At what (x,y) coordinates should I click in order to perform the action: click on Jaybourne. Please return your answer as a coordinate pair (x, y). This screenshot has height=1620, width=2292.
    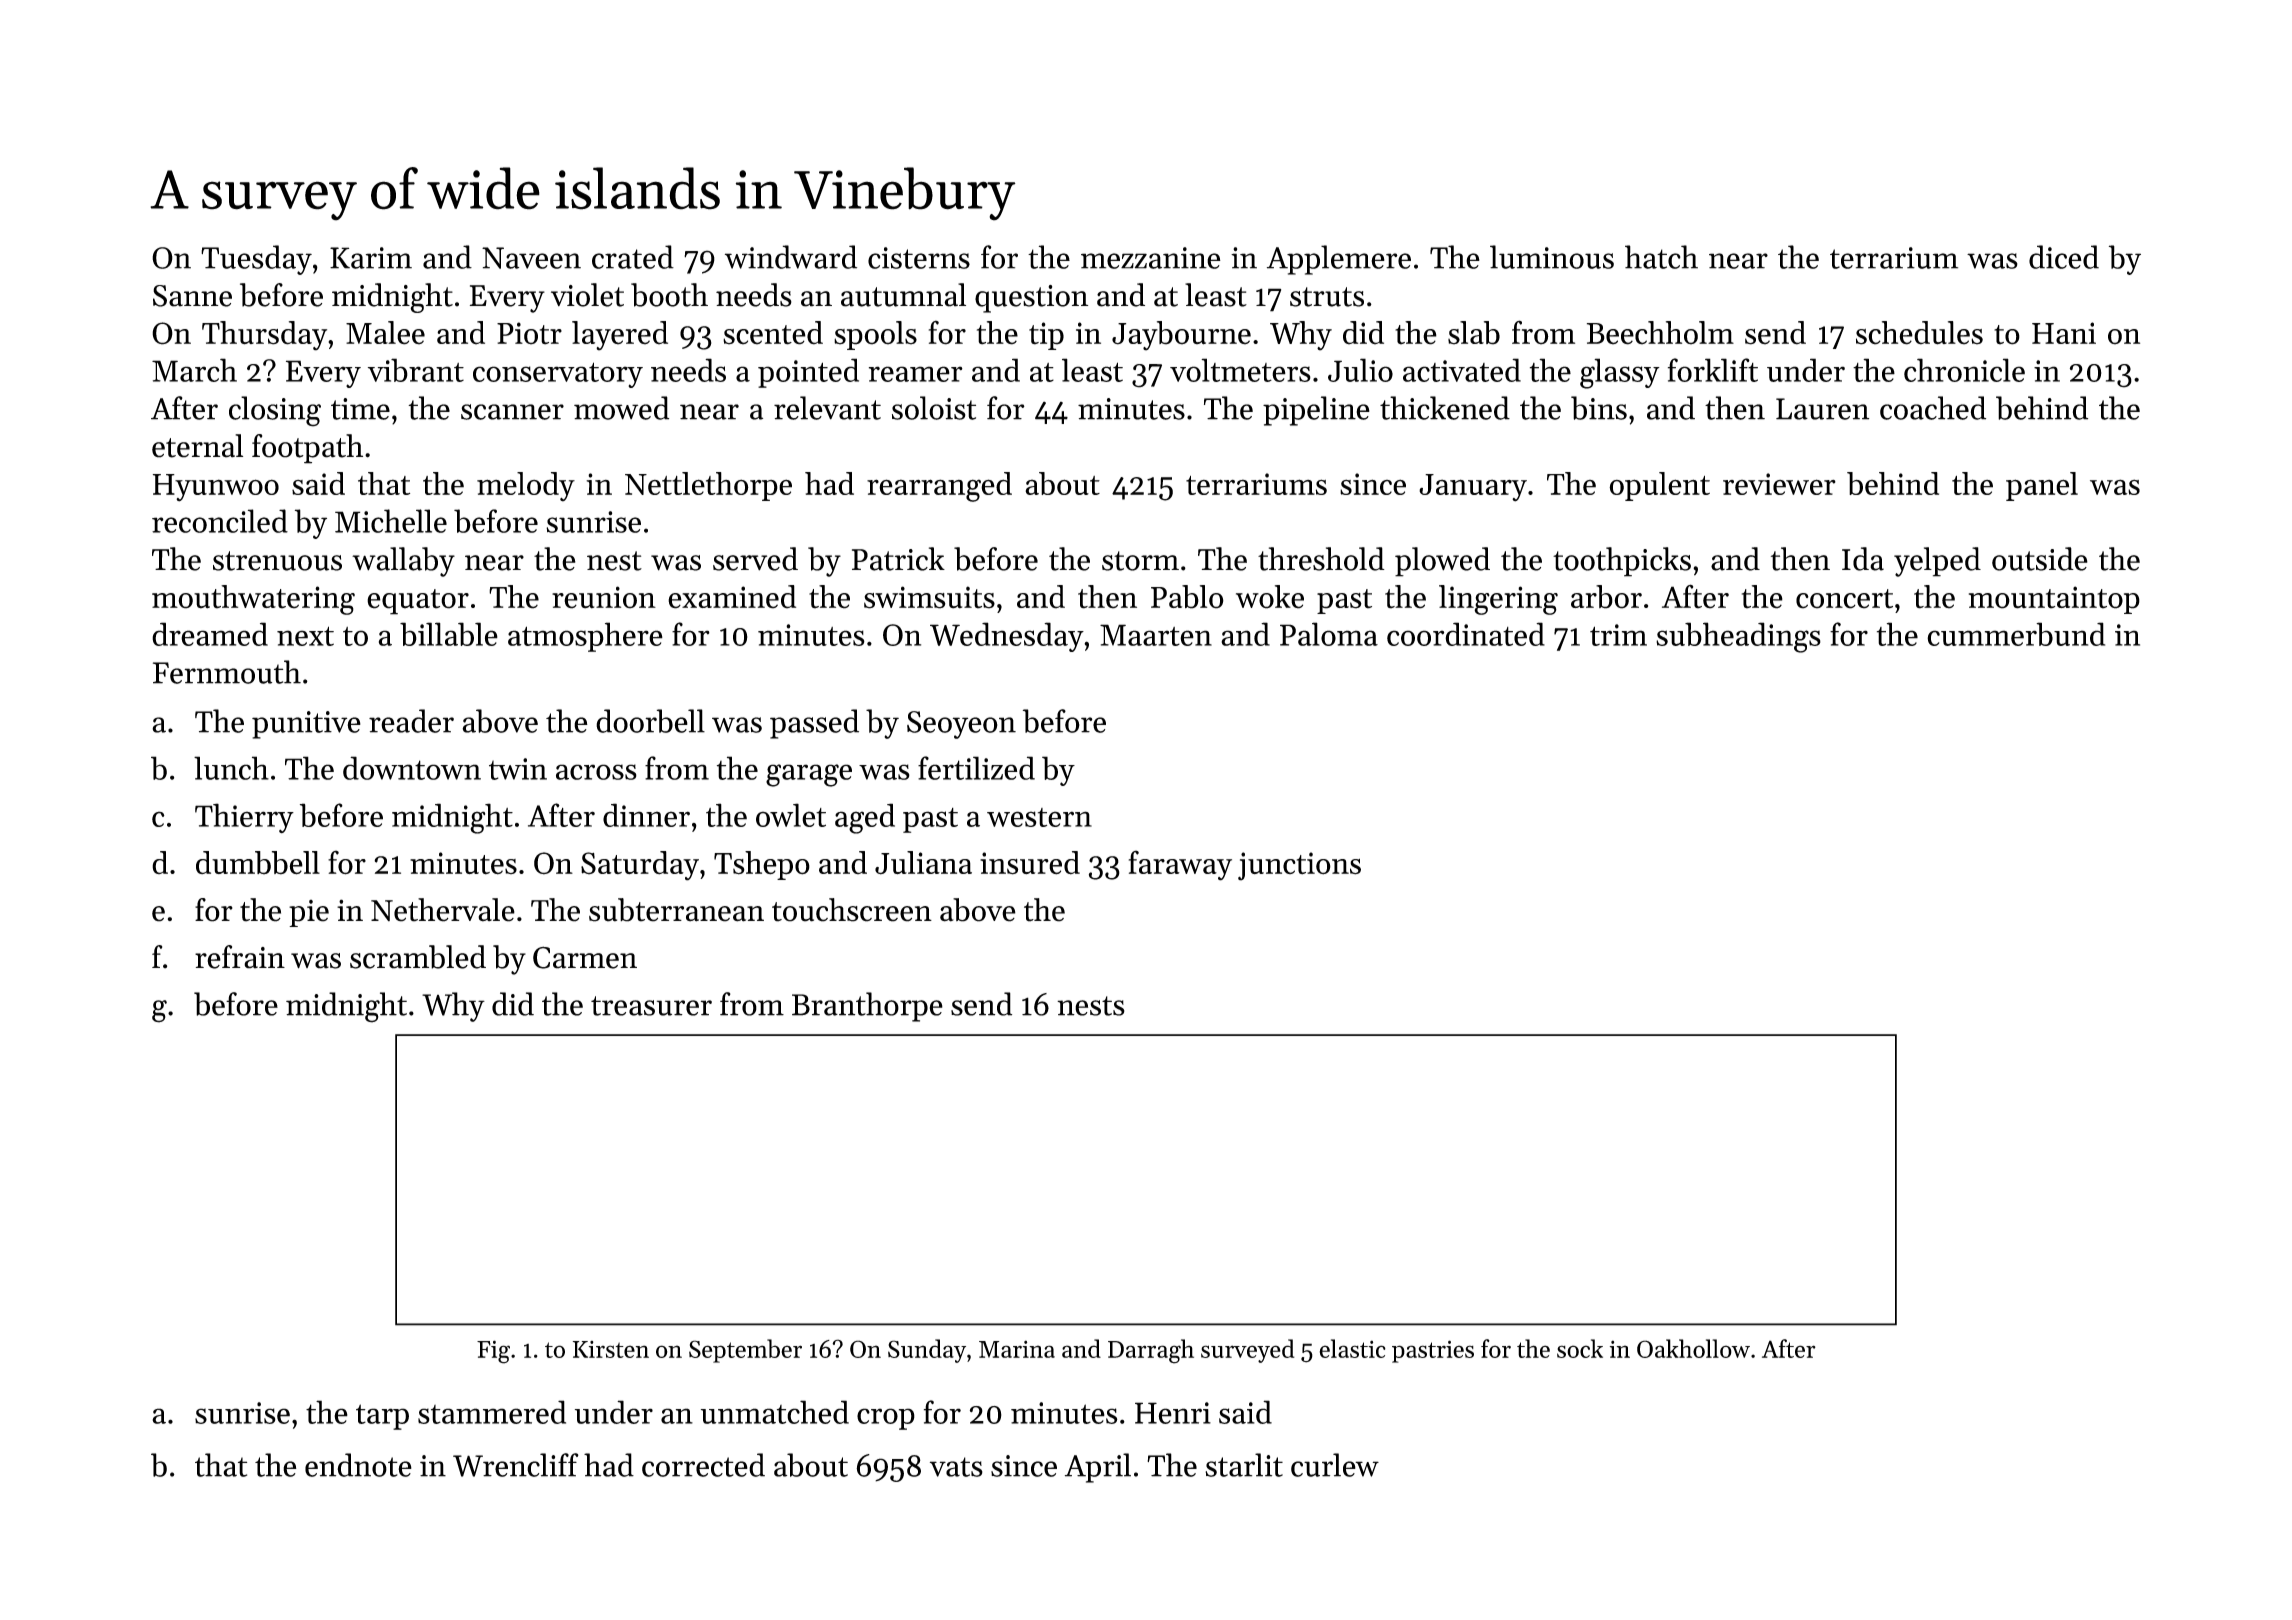
    Looking at the image, I should click on (1181, 336).
